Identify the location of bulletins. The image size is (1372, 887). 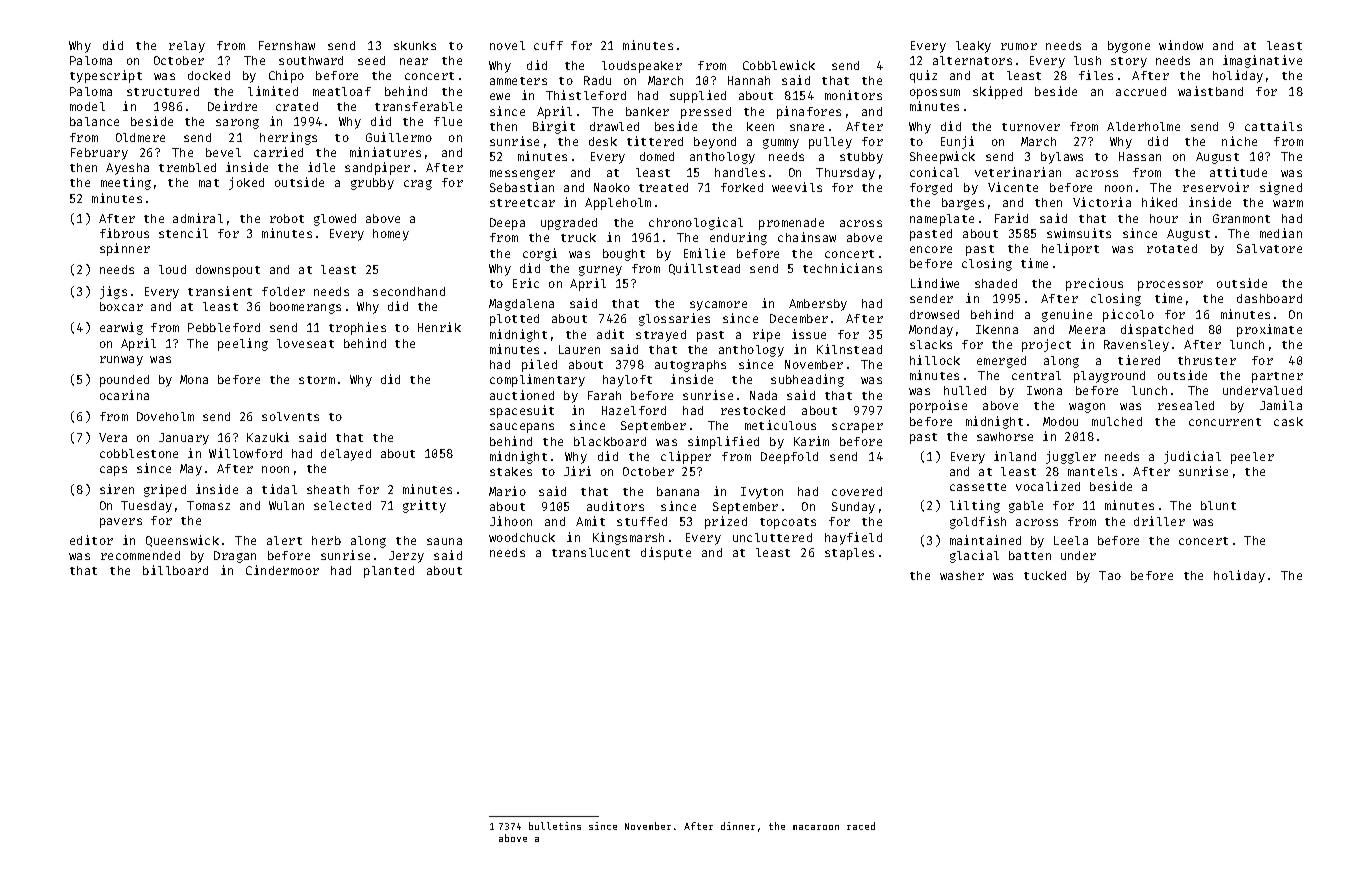
(555, 826).
